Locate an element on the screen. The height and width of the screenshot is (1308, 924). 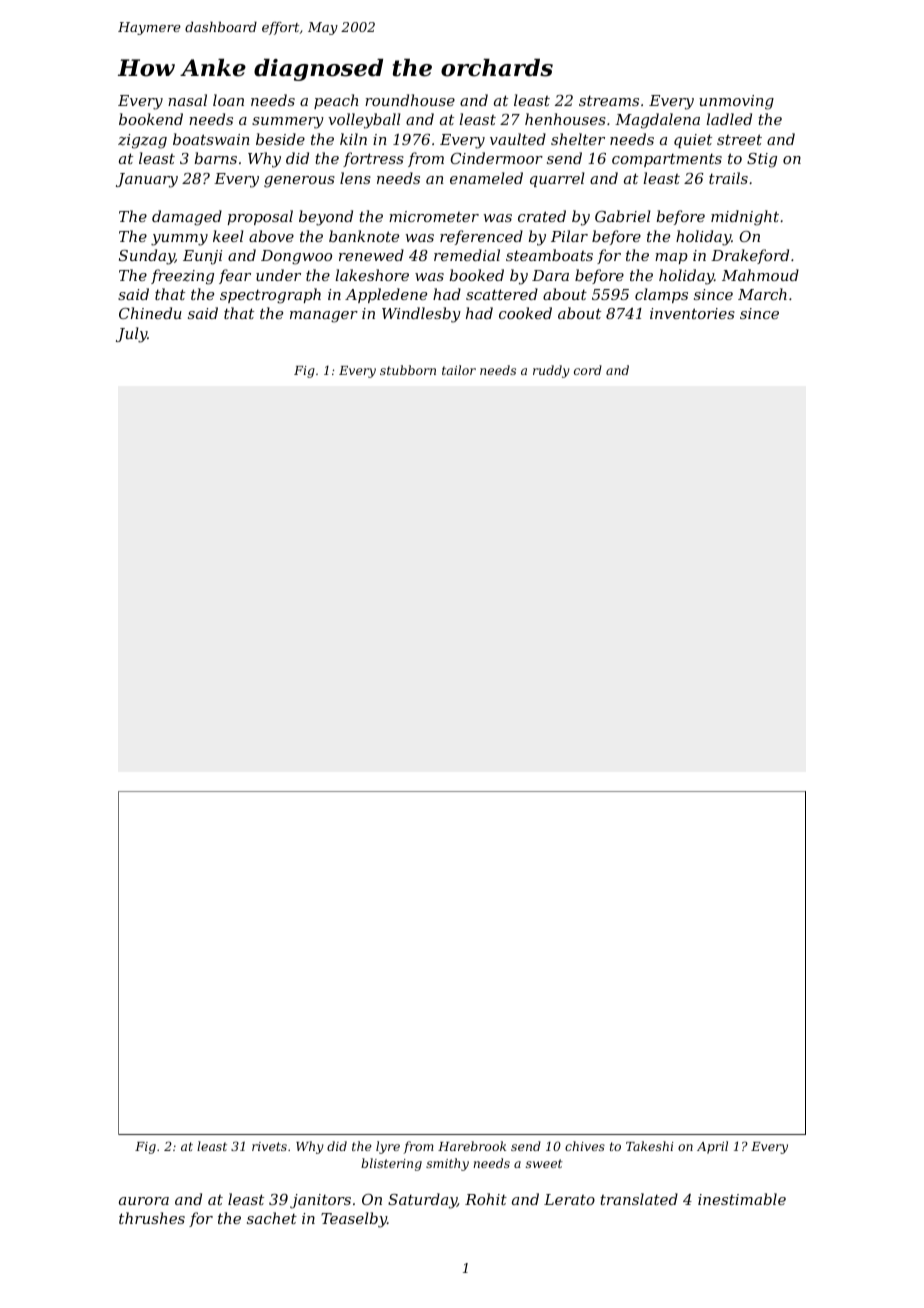
roundhouse is located at coordinates (410, 100).
